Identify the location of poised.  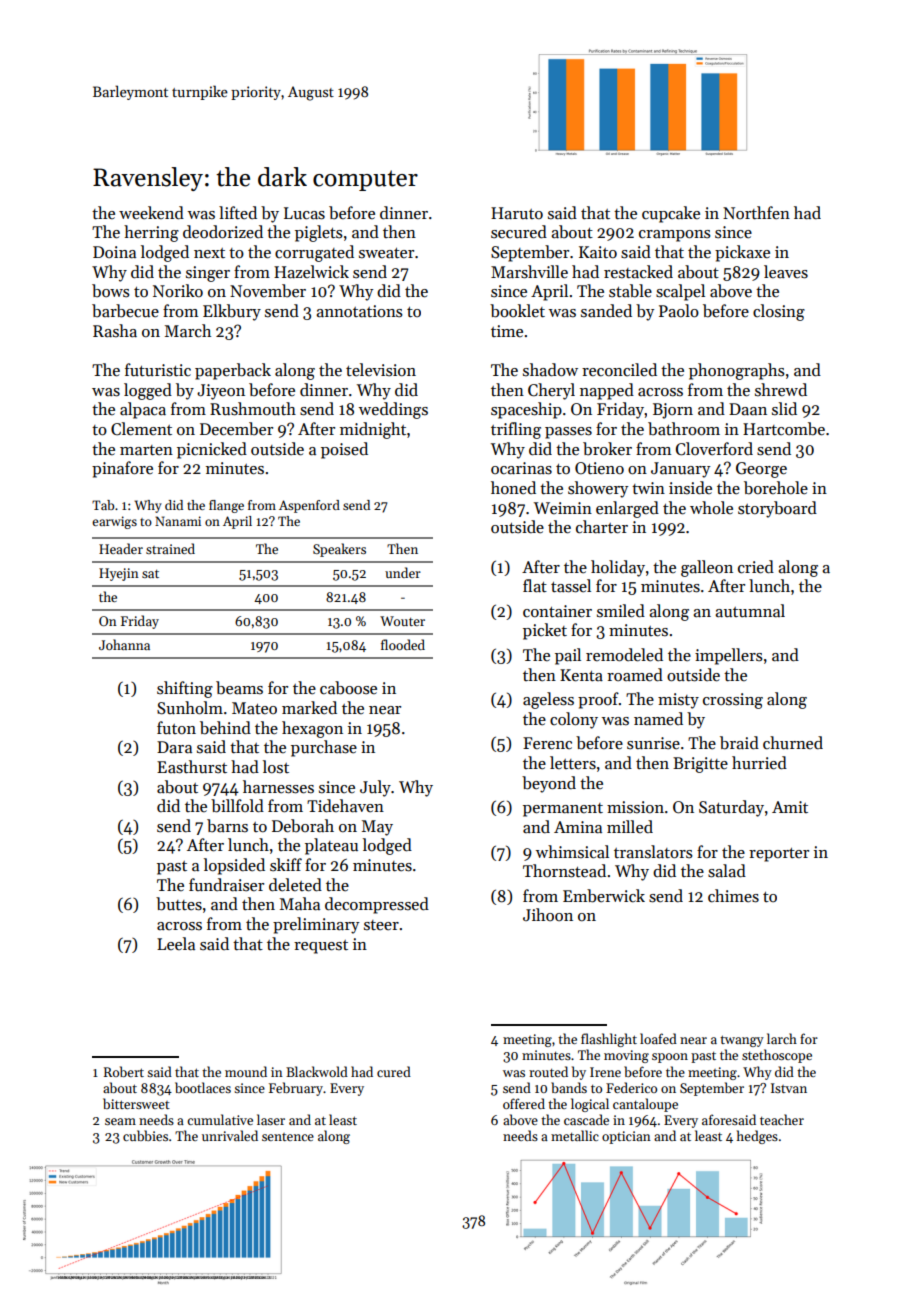
(344, 450).
